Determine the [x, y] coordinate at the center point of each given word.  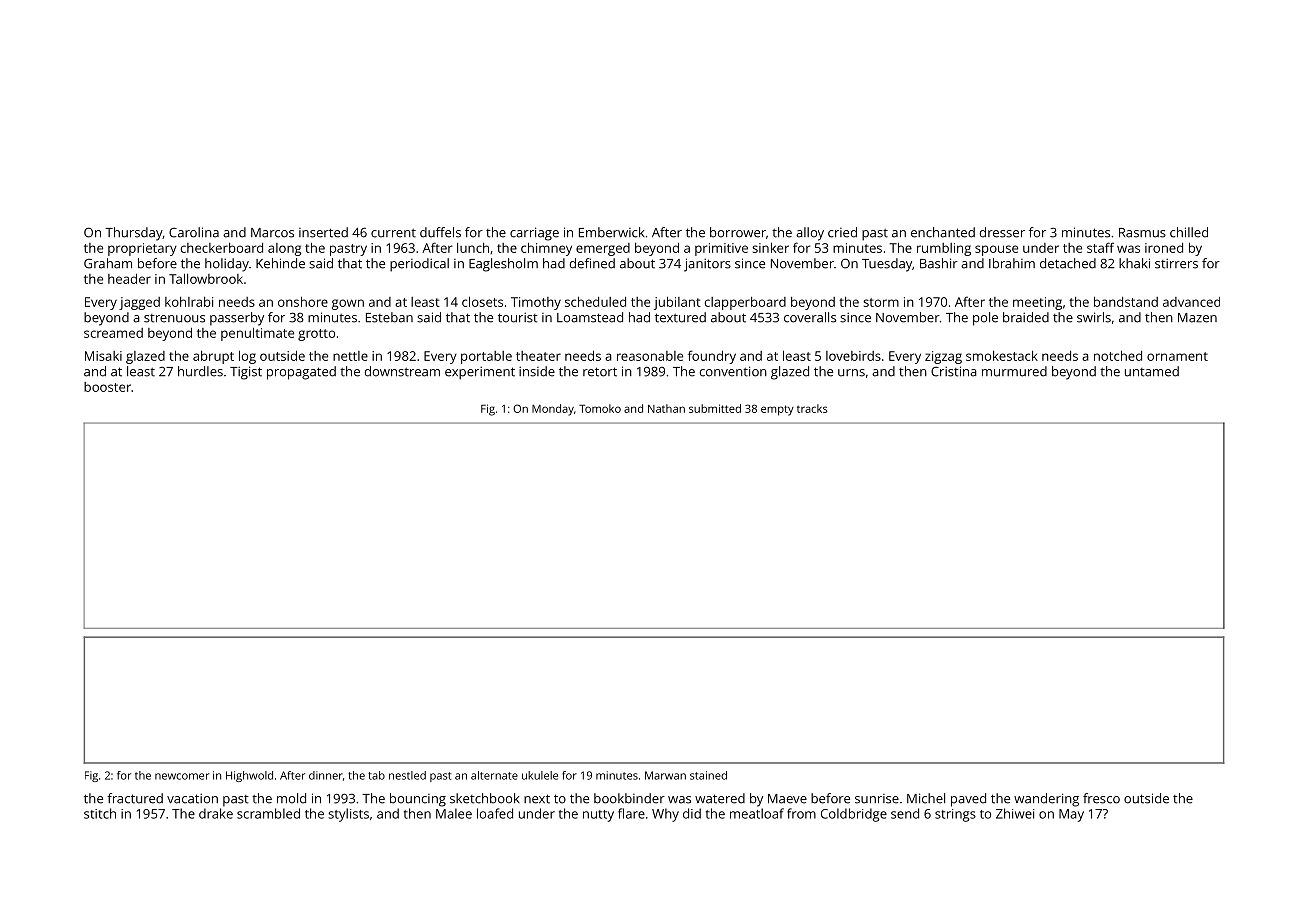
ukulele [540, 775]
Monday [553, 410]
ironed [1164, 248]
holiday [227, 265]
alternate [494, 775]
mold [291, 798]
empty [777, 410]
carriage [534, 234]
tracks [812, 408]
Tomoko [600, 408]
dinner [326, 775]
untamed [1152, 371]
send [905, 813]
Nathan [666, 408]
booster [107, 387]
